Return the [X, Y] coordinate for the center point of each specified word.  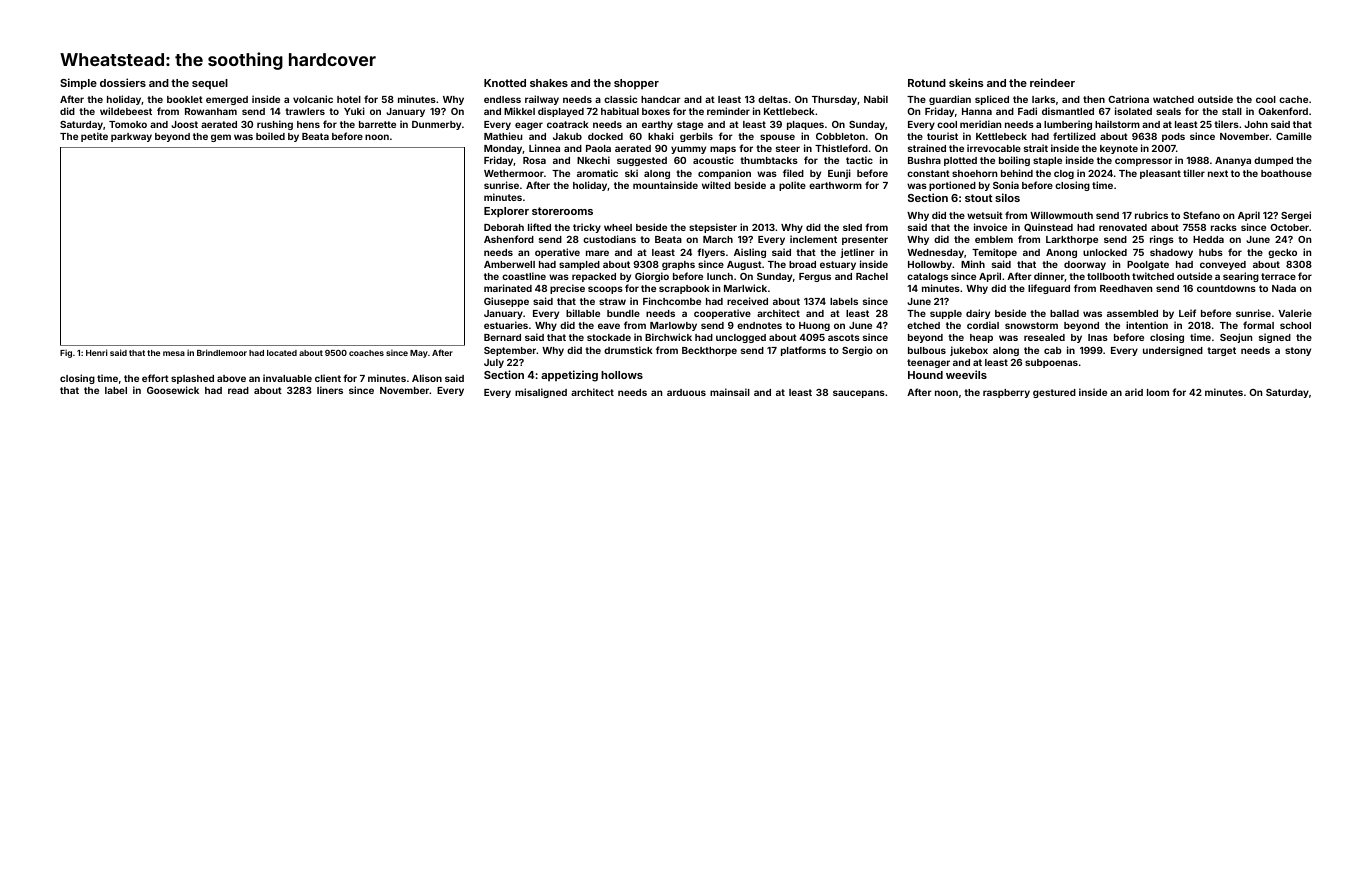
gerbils [696, 137]
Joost [184, 124]
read [238, 390]
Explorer [506, 212]
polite [792, 186]
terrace [1278, 276]
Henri [97, 352]
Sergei [1296, 216]
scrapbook [684, 289]
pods [1173, 137]
